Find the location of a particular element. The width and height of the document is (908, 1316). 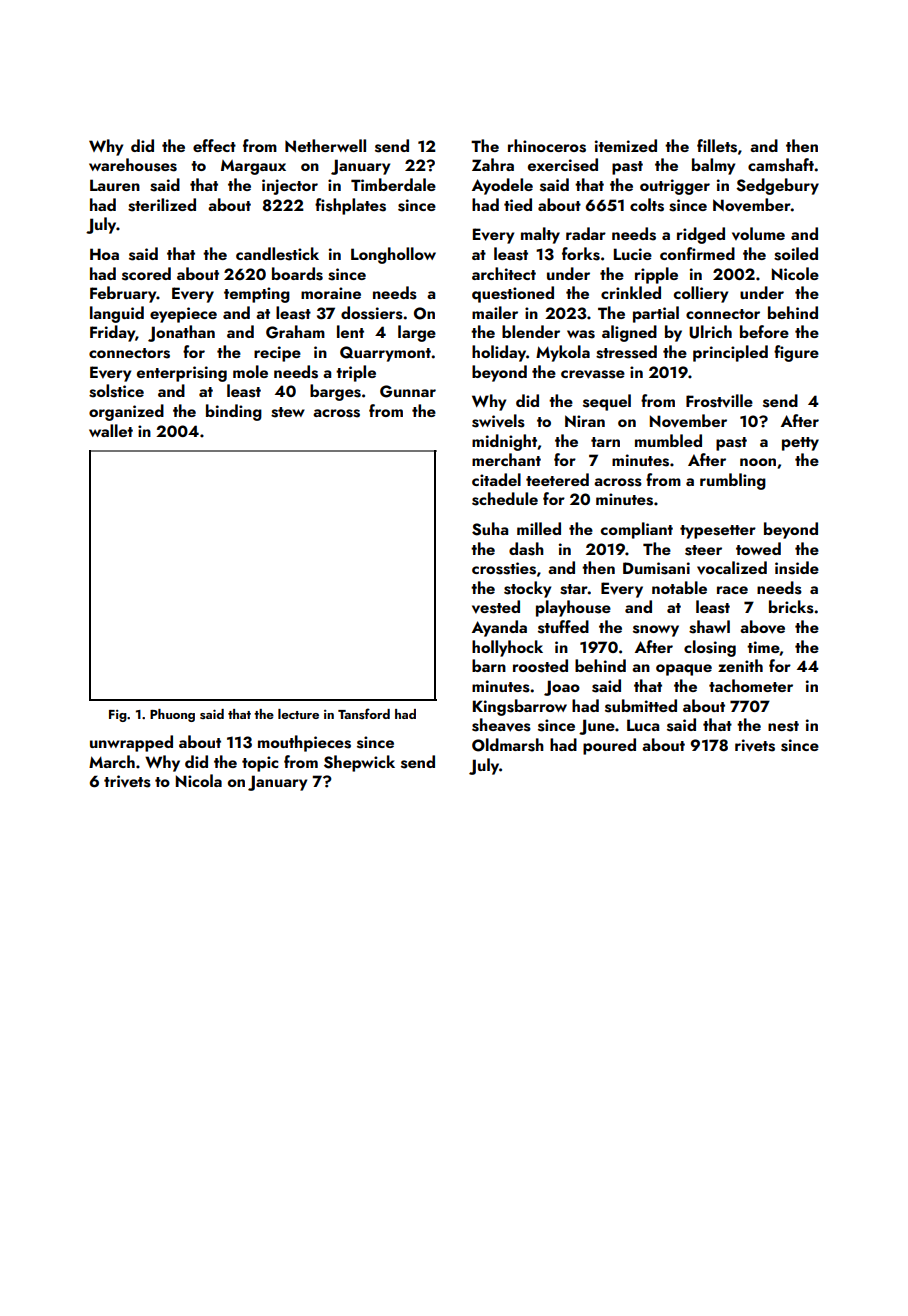

tempting is located at coordinates (257, 295).
